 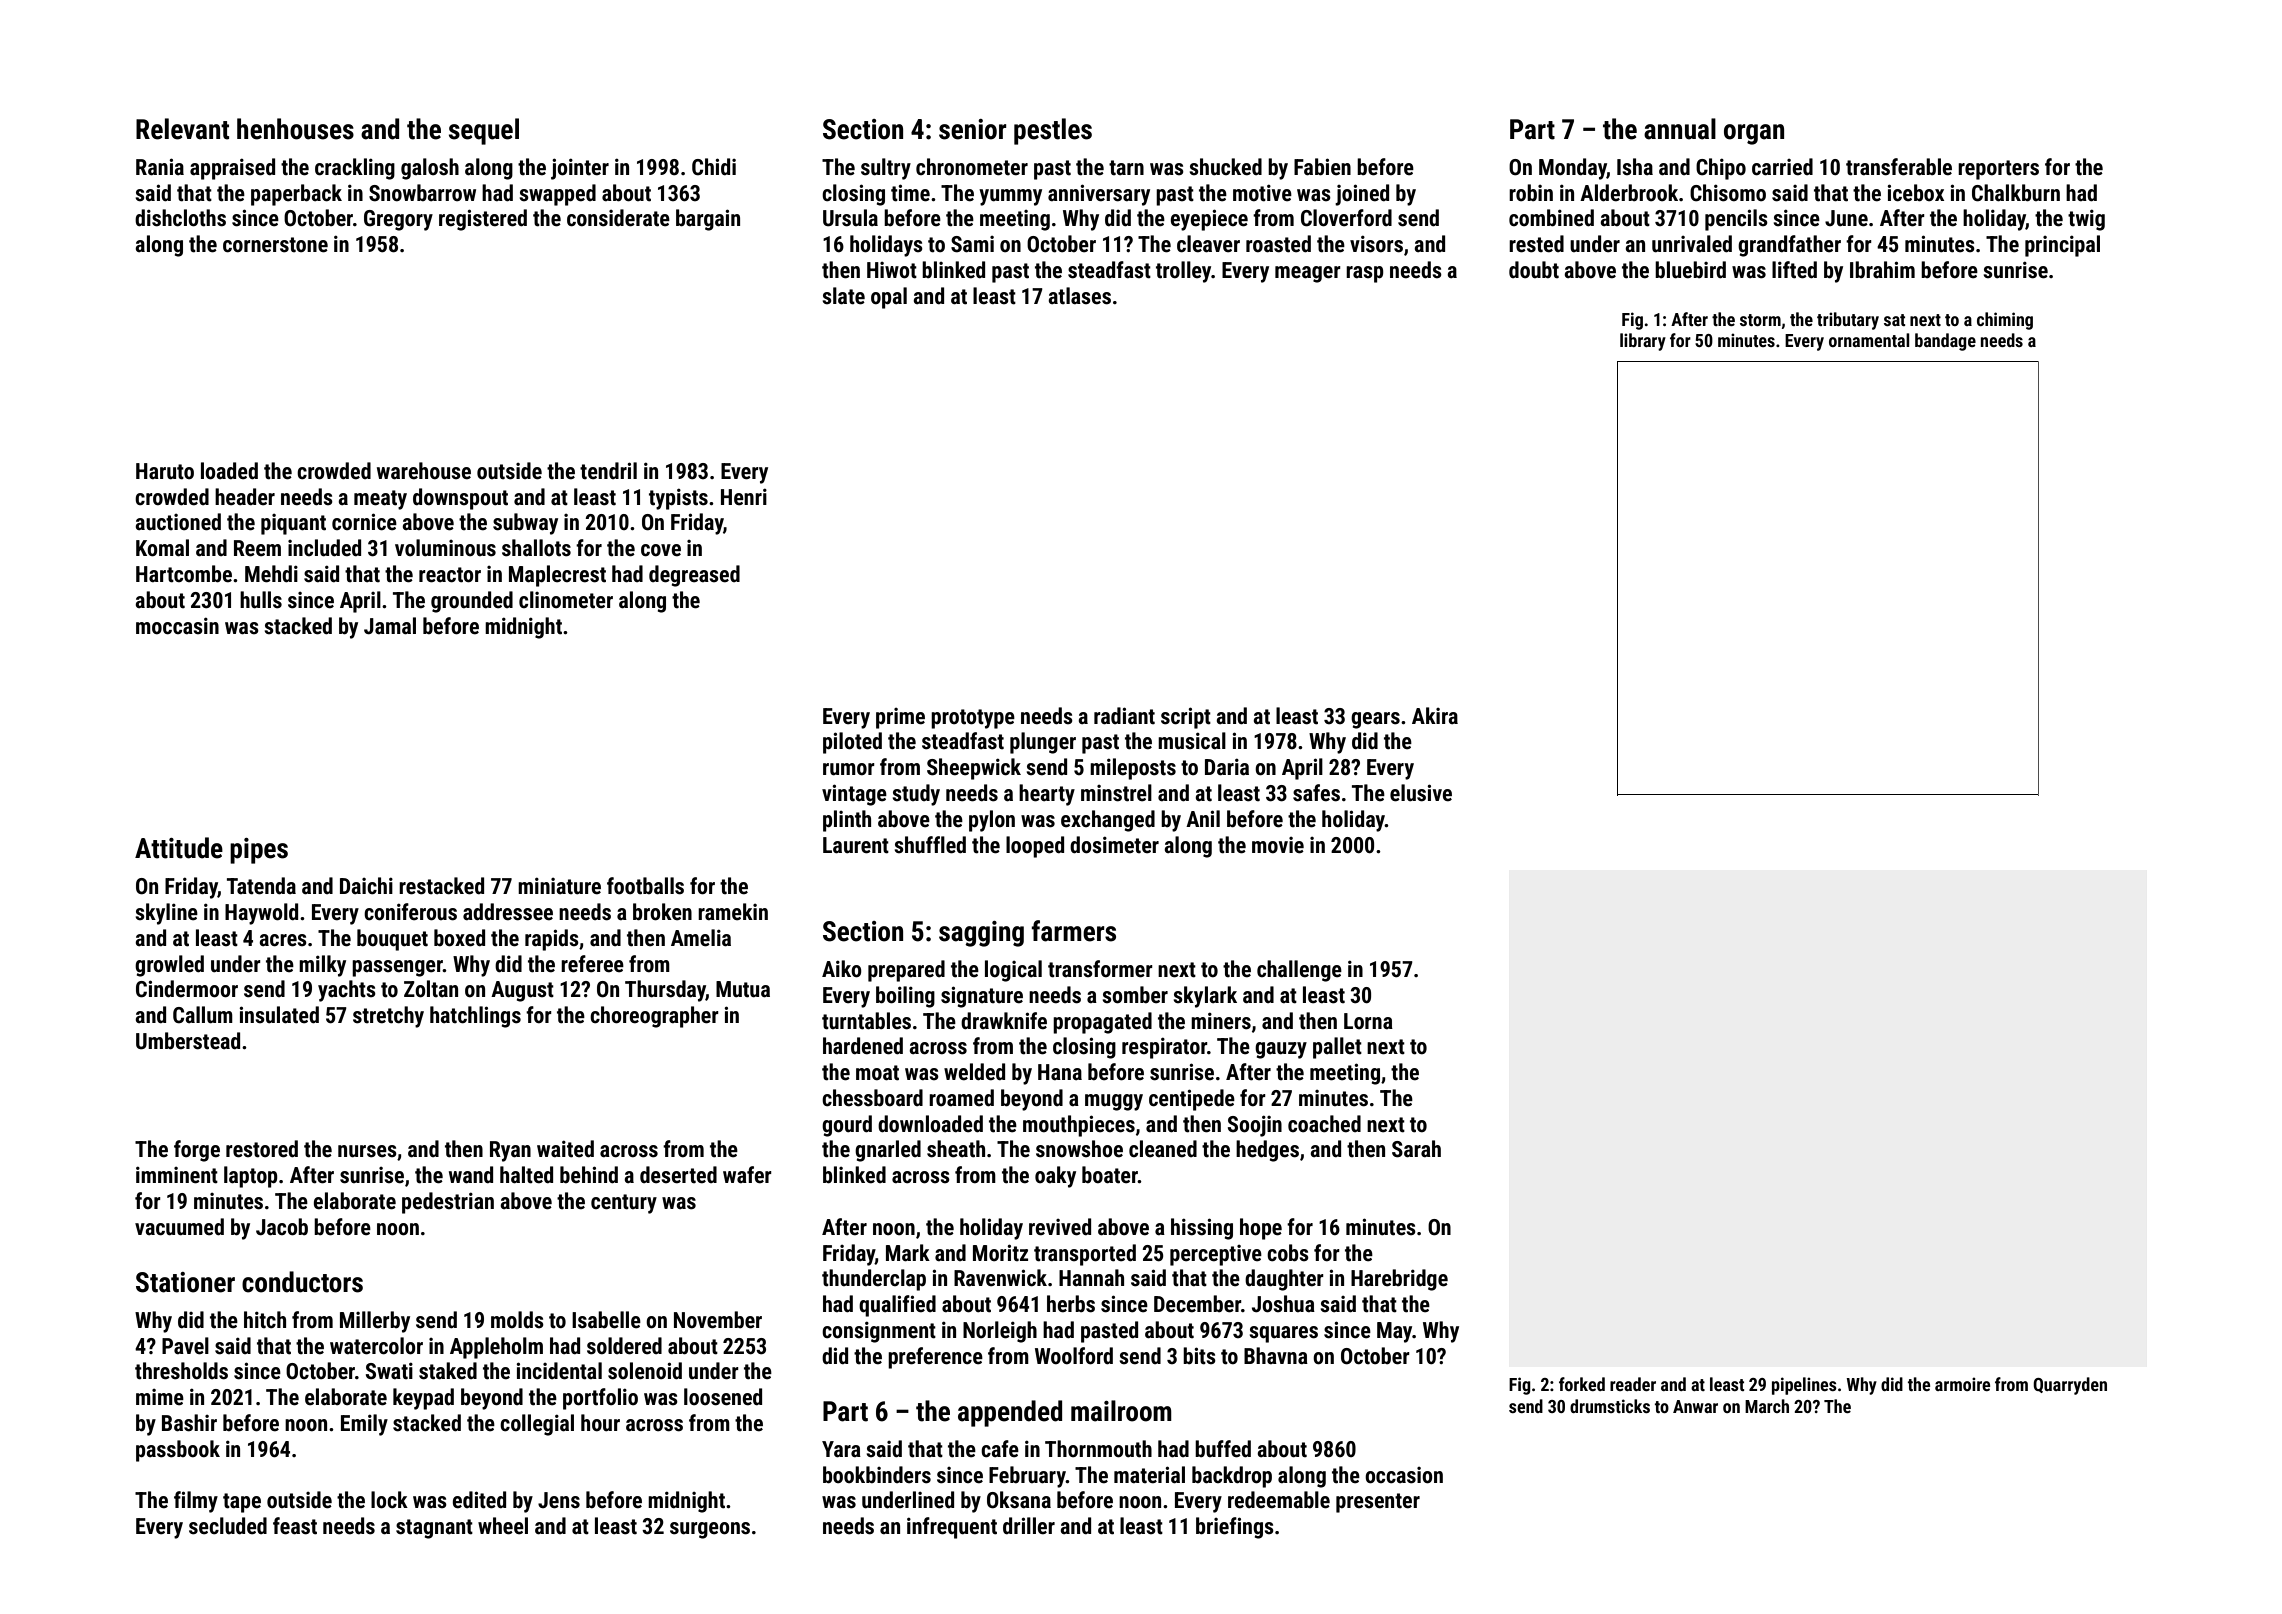 I want to click on Thornmouth, so click(x=1098, y=1449).
